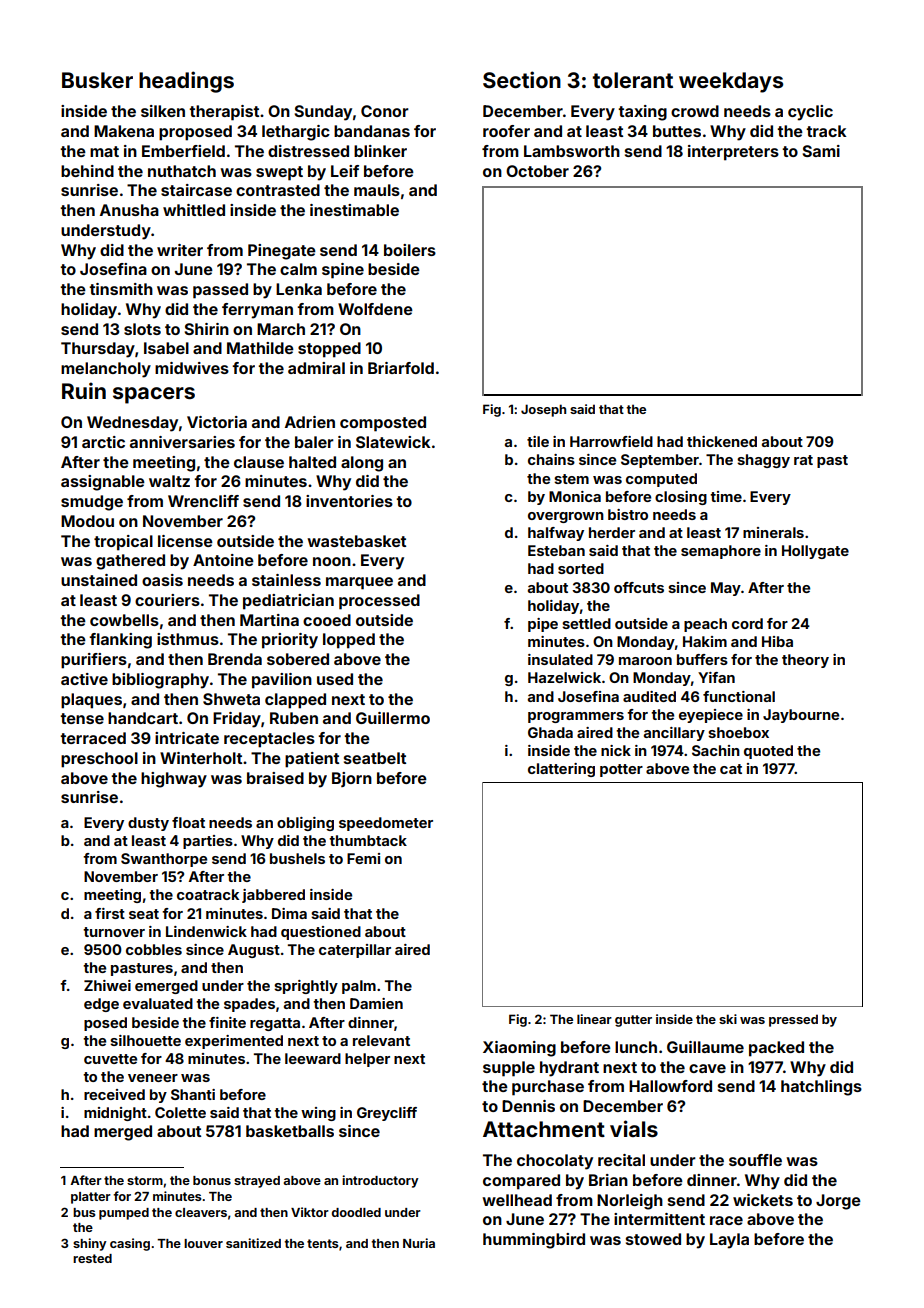 This document has width=924, height=1308. What do you see at coordinates (726, 589) in the document?
I see `May` at bounding box center [726, 589].
